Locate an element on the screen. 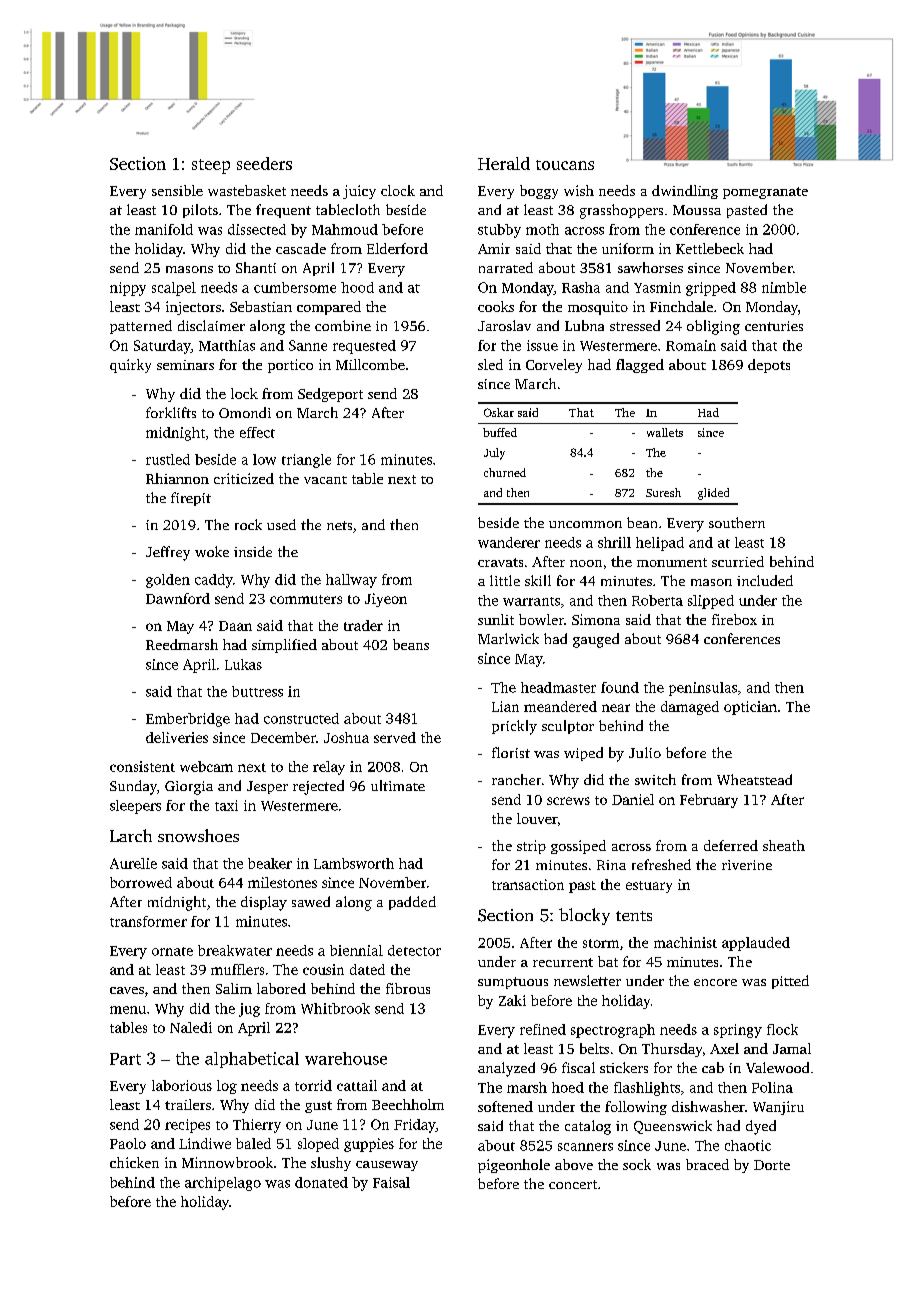  Beechholm is located at coordinates (408, 1104).
